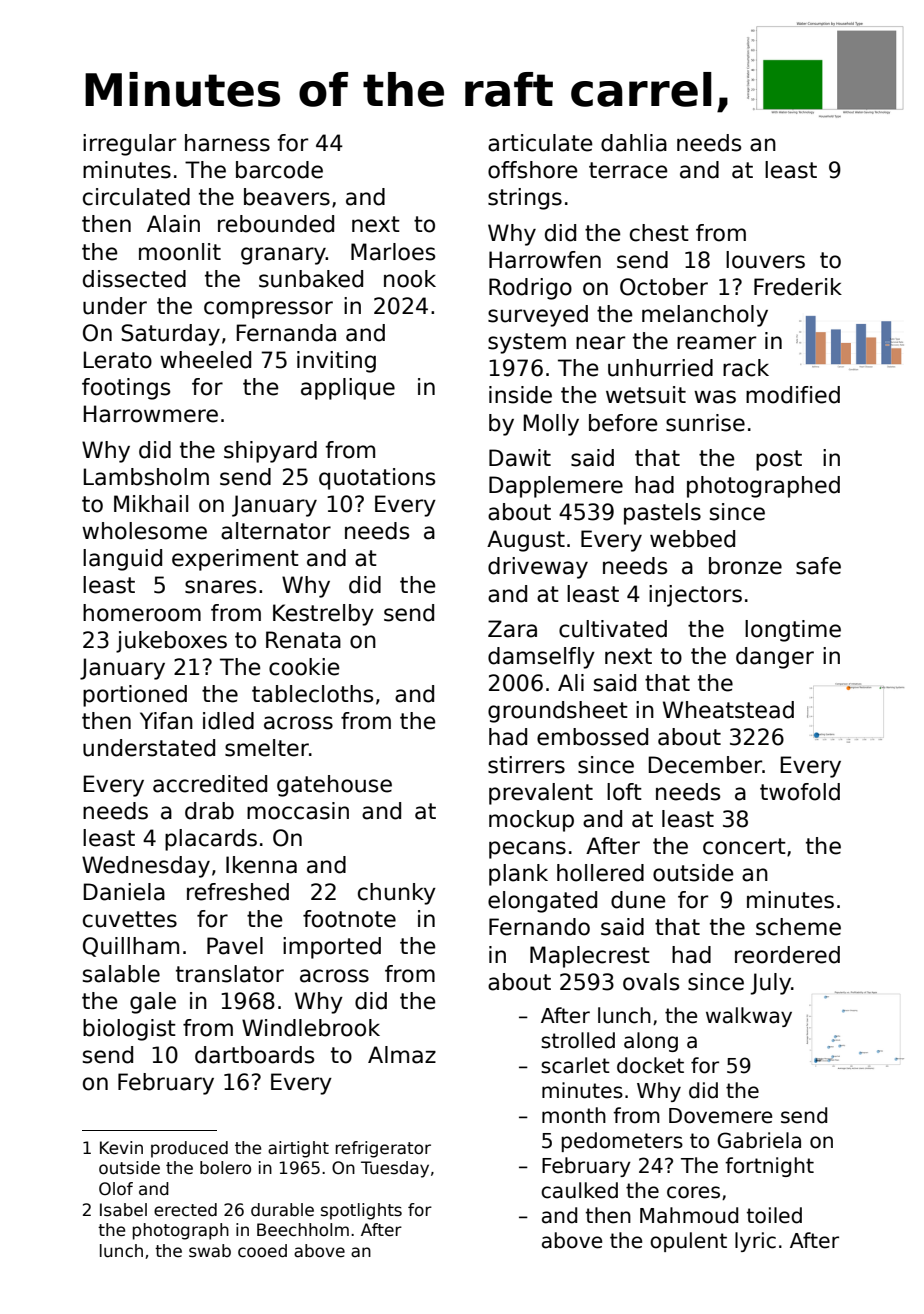 The height and width of the screenshot is (1314, 924). Describe the element at coordinates (634, 143) in the screenshot. I see `dahlia` at that location.
